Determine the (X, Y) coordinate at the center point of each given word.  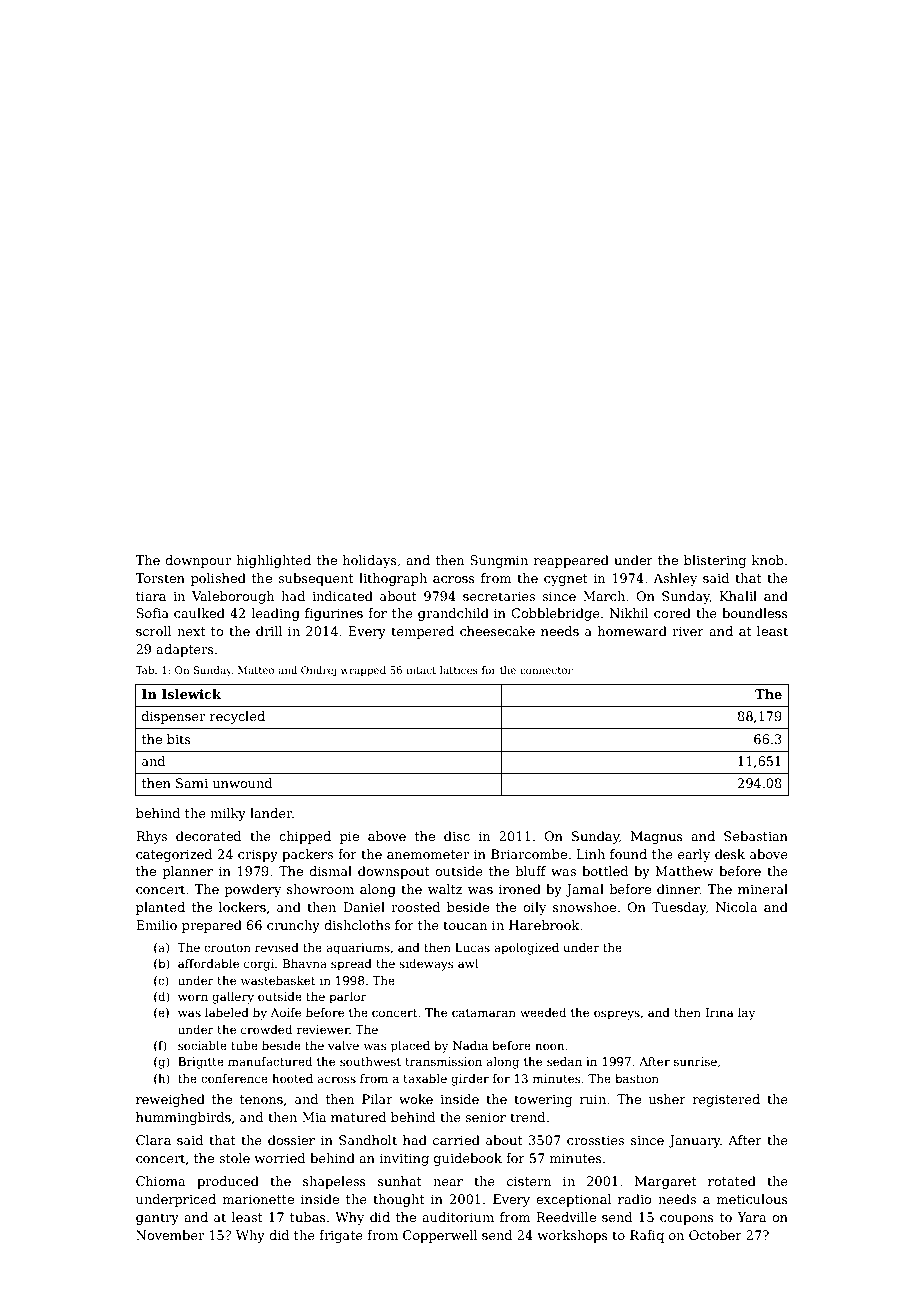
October (715, 1235)
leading (276, 614)
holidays (370, 561)
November (170, 1235)
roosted (415, 907)
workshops (572, 1236)
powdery (253, 890)
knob (768, 560)
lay (746, 1014)
